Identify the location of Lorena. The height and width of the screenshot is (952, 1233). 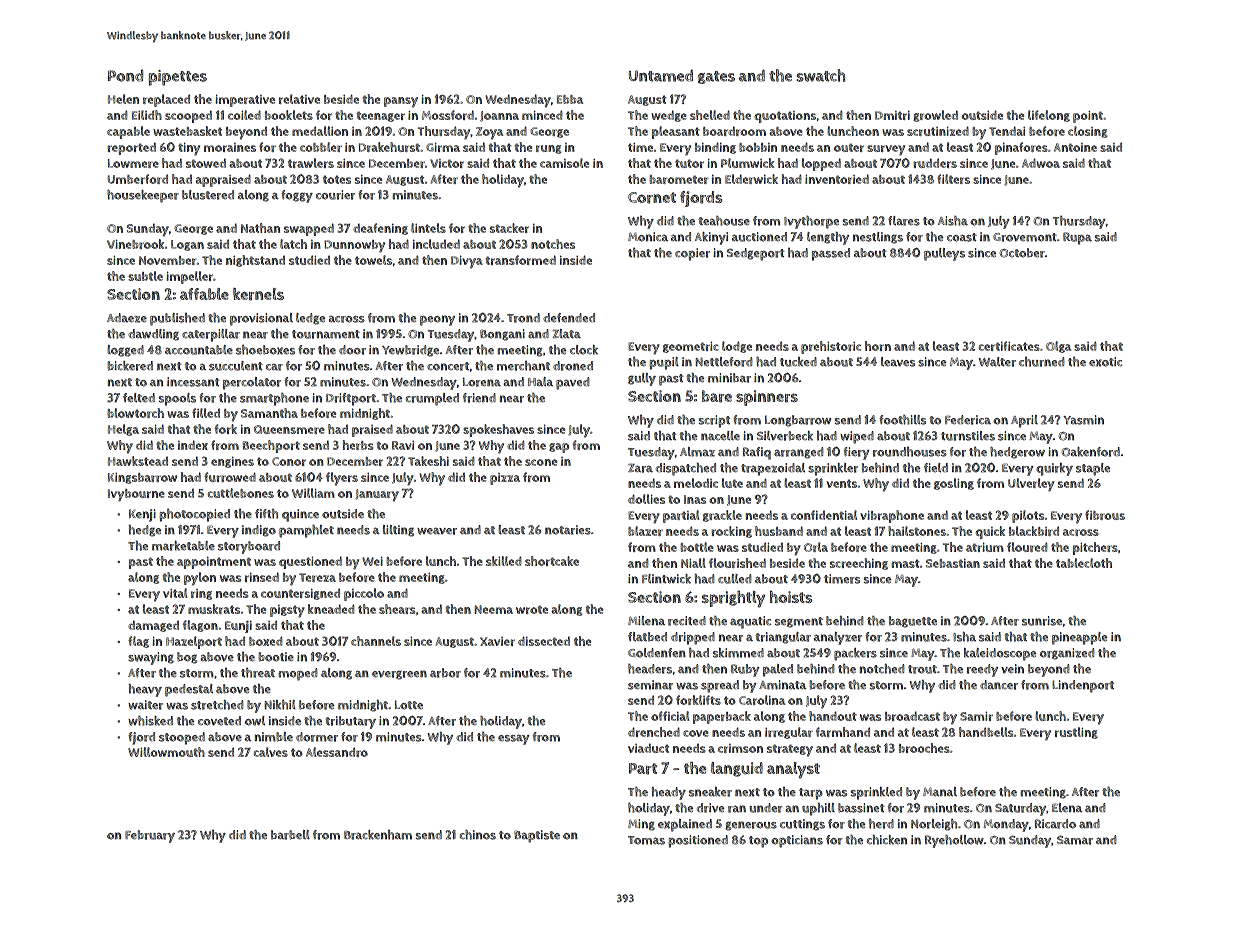
(482, 382).
